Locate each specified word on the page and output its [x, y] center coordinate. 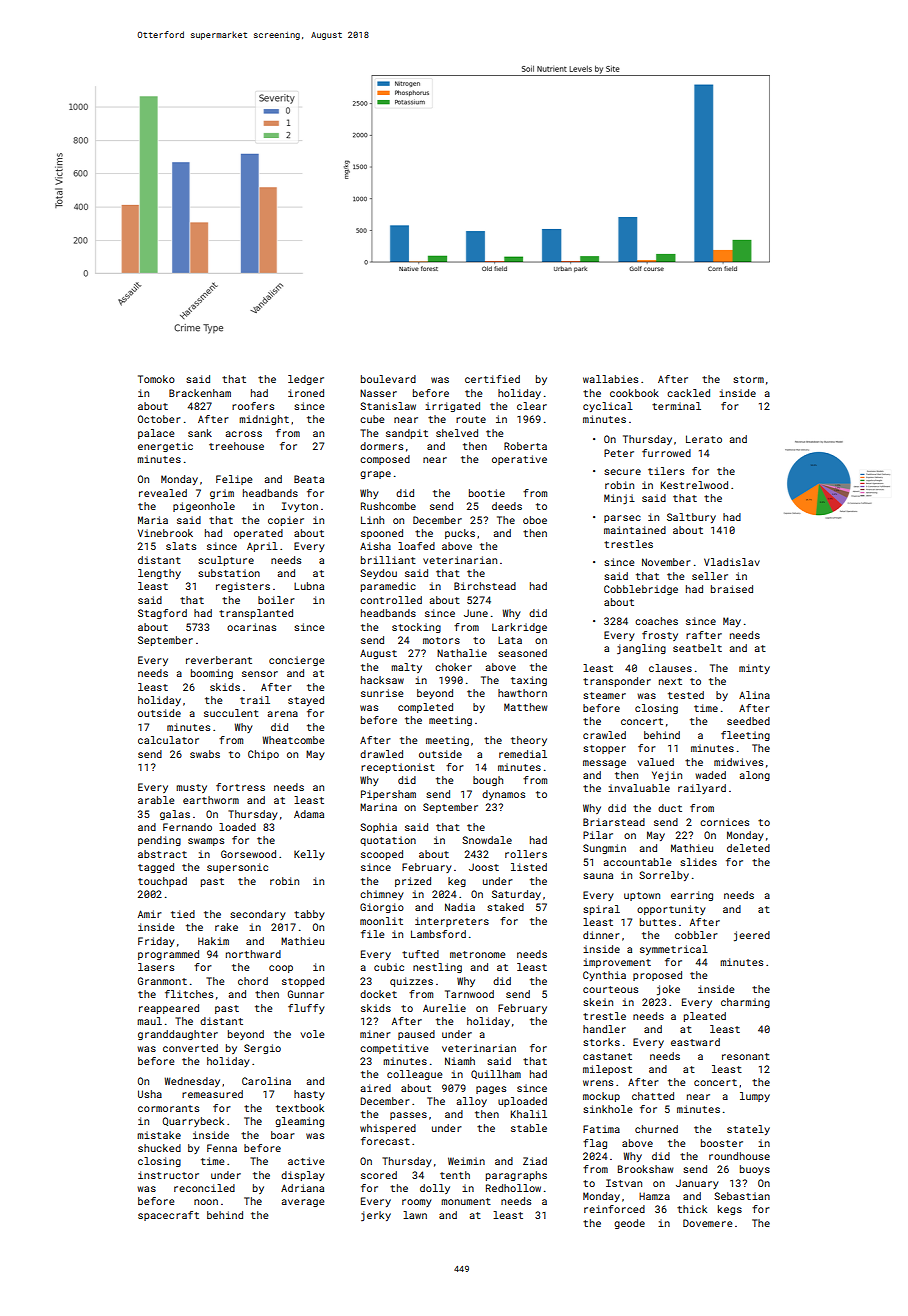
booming [212, 674]
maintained [635, 530]
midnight [264, 420]
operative [519, 460]
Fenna [222, 1148]
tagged [156, 868]
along [754, 776]
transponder [617, 682]
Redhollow [513, 1188]
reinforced [614, 1209]
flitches [189, 994]
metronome [478, 954]
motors [441, 640]
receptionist [398, 768]
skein [598, 1002]
